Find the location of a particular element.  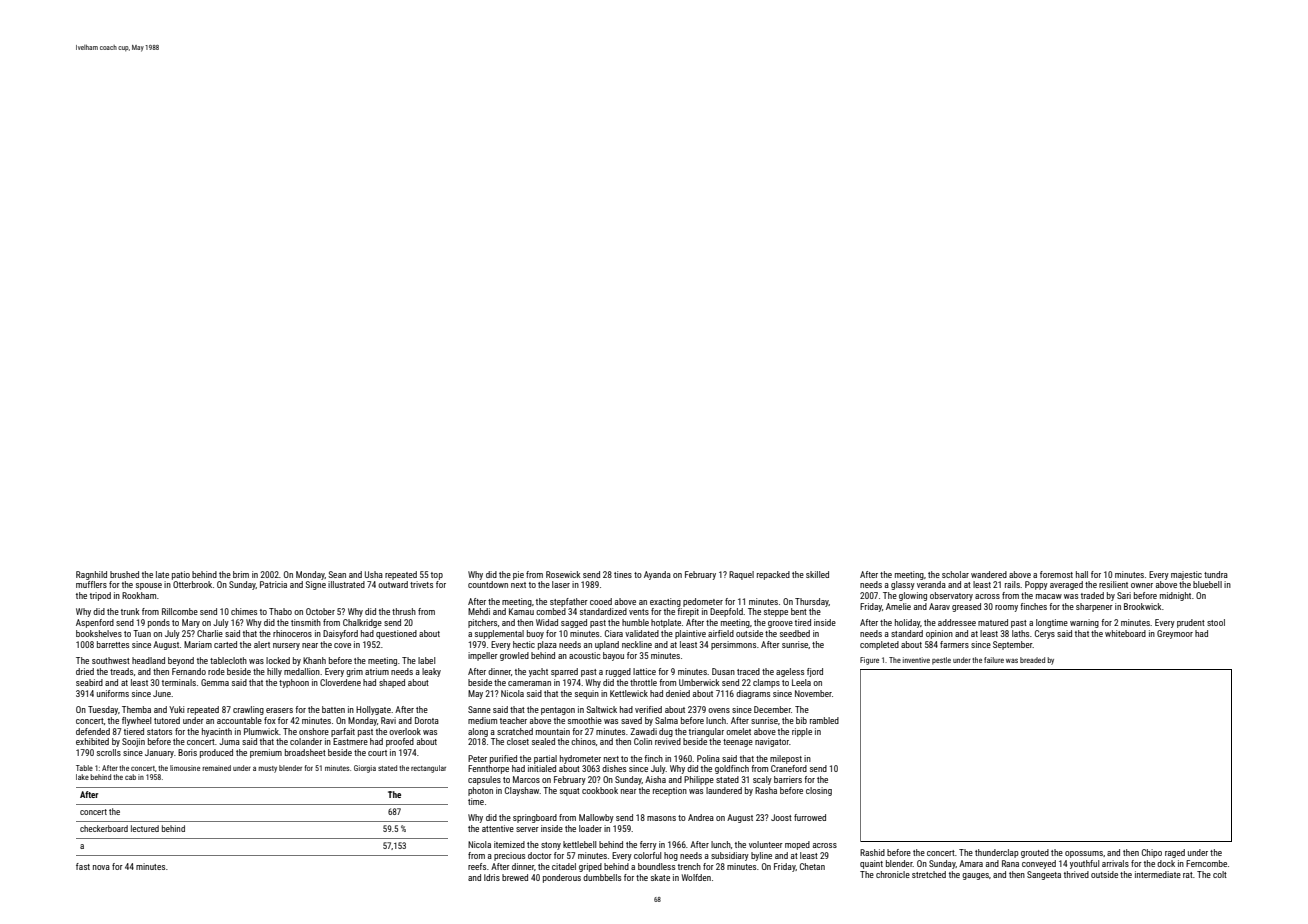

breaded is located at coordinates (1032, 660).
